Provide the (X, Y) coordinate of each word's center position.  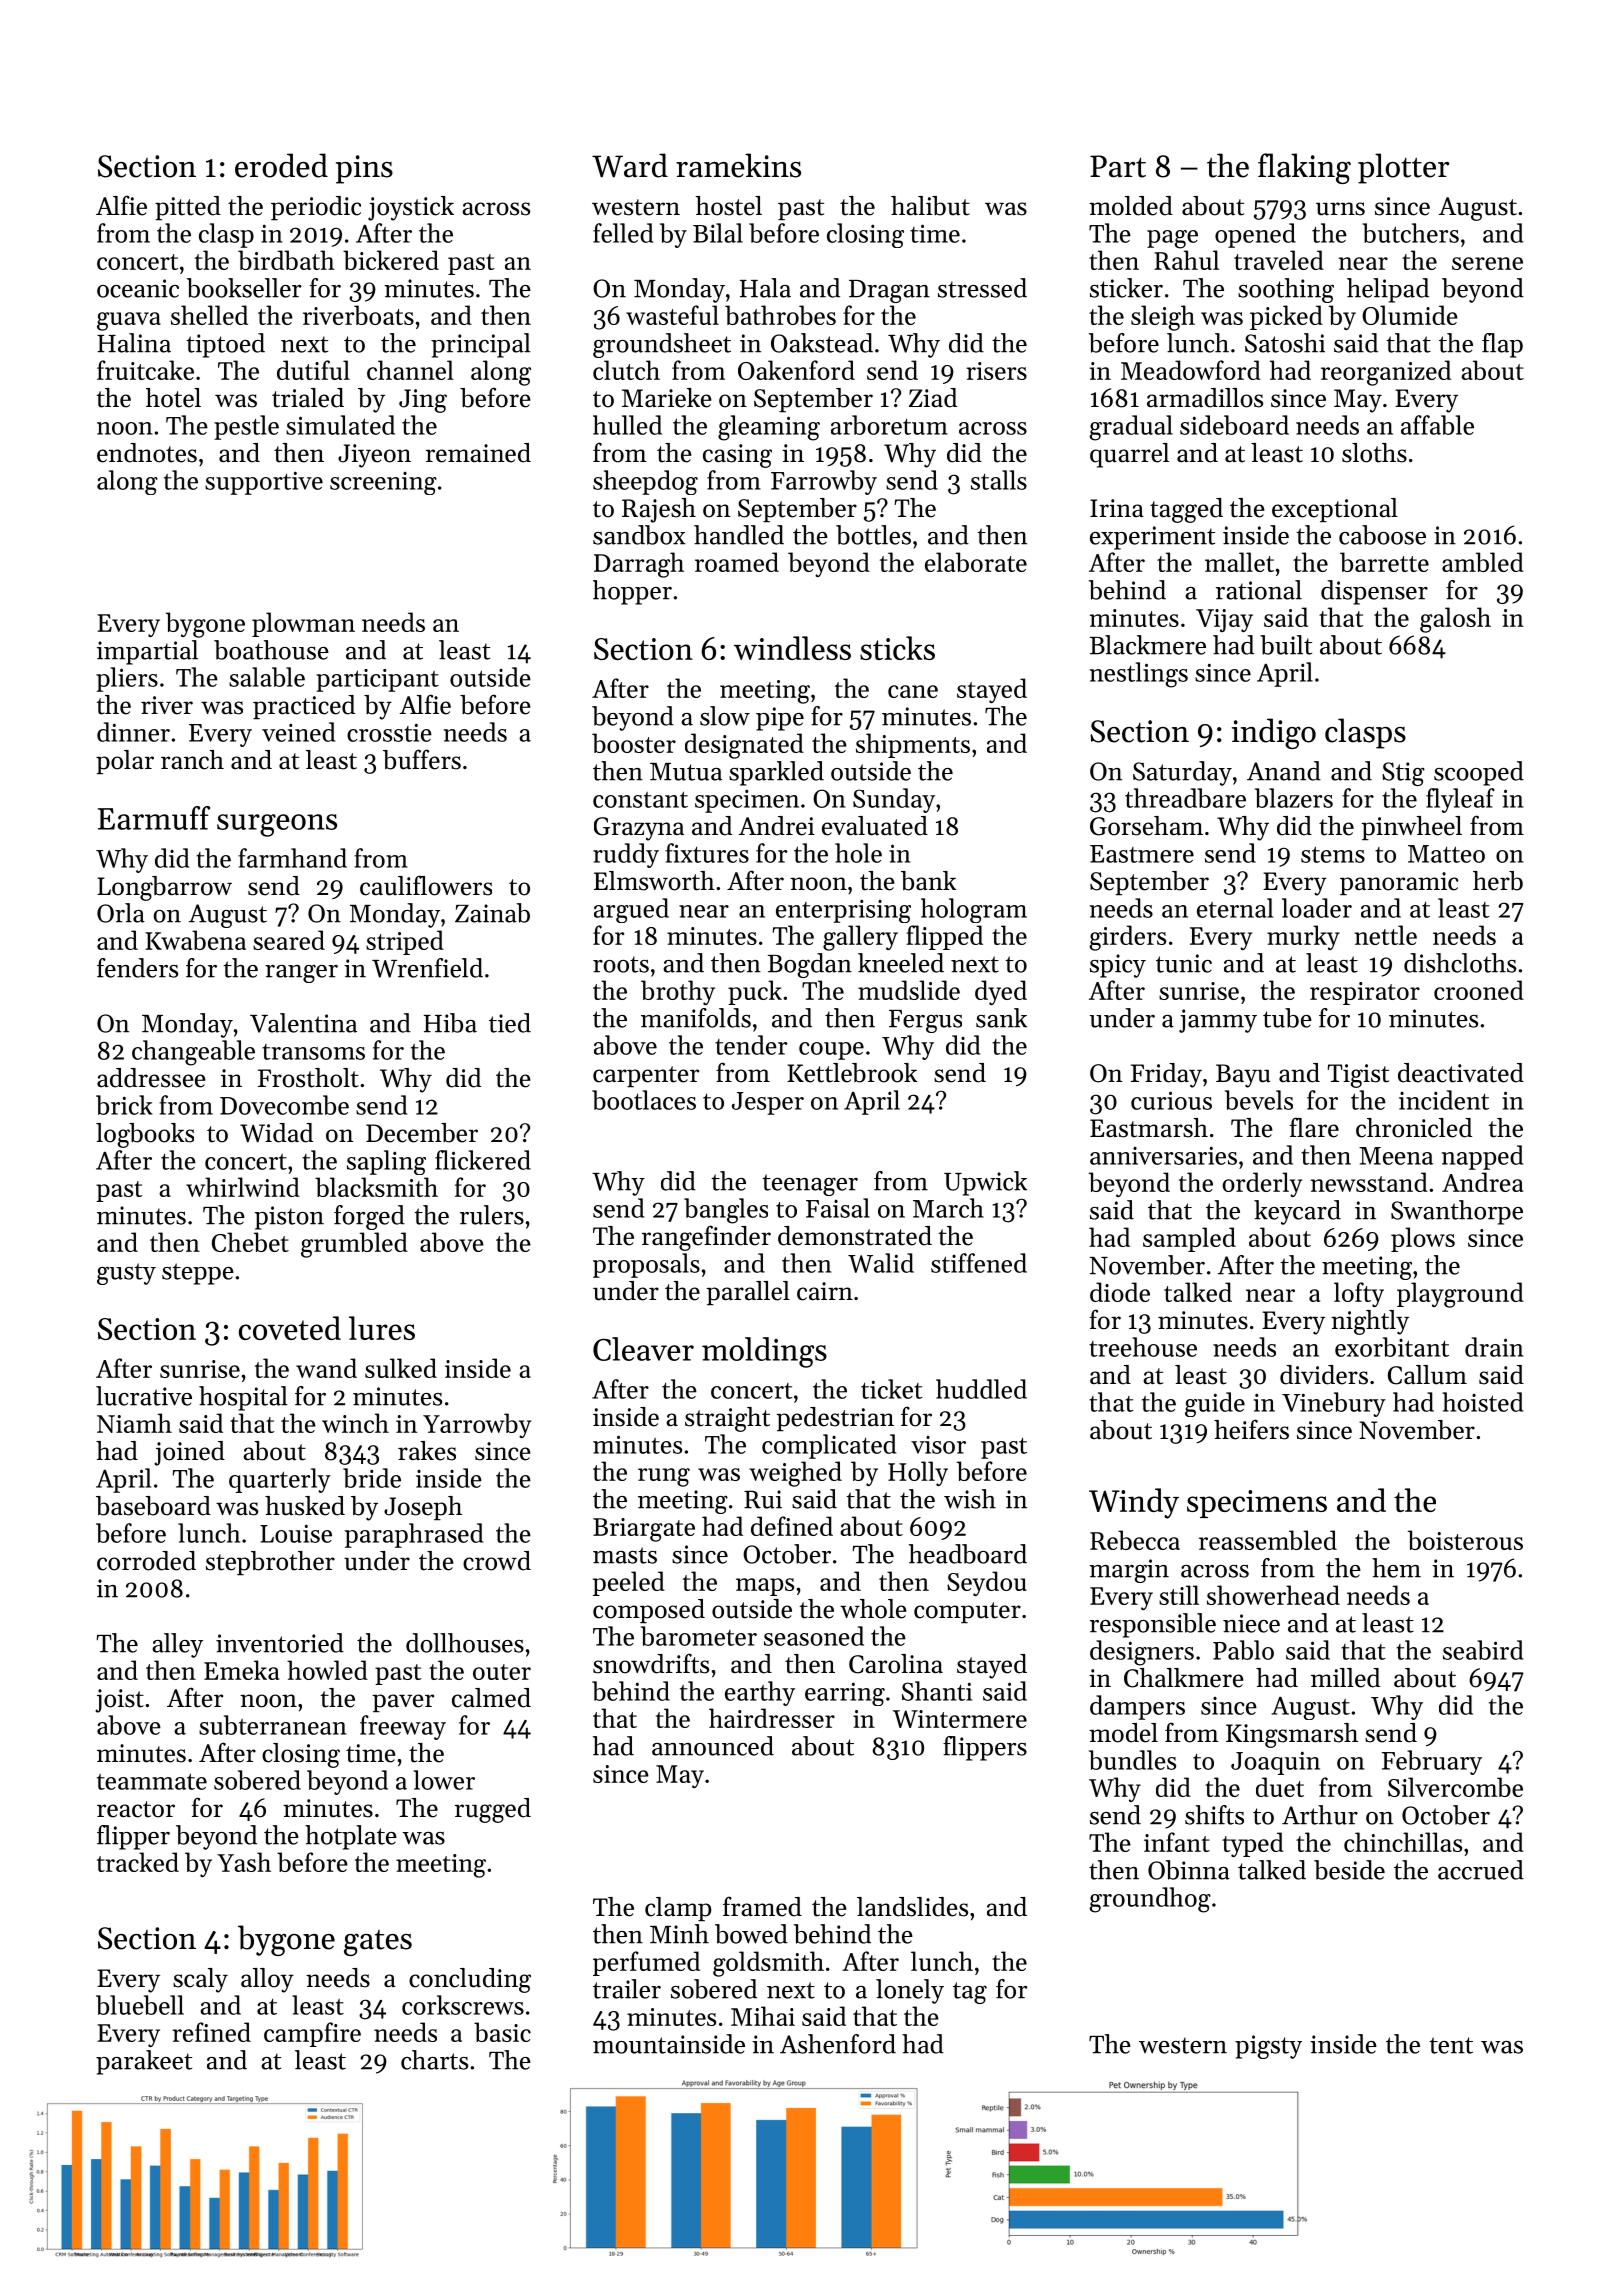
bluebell (140, 2005)
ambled (1483, 562)
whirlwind (243, 1187)
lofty (1359, 1294)
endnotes (147, 453)
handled (739, 535)
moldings (764, 1352)
